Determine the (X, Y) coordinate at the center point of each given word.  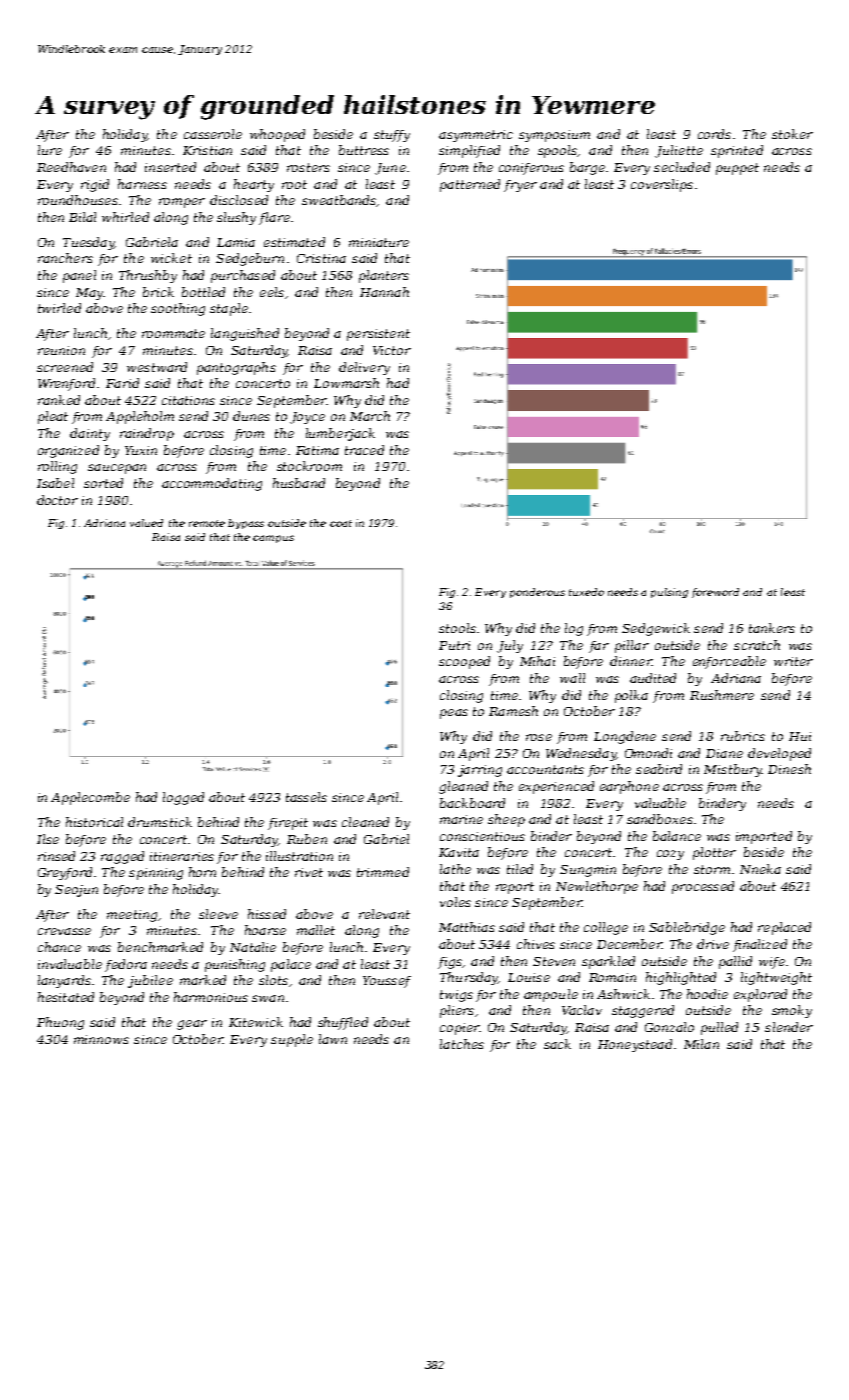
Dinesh (789, 769)
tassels (306, 797)
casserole (213, 134)
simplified (469, 151)
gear (192, 1025)
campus (273, 539)
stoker (792, 134)
